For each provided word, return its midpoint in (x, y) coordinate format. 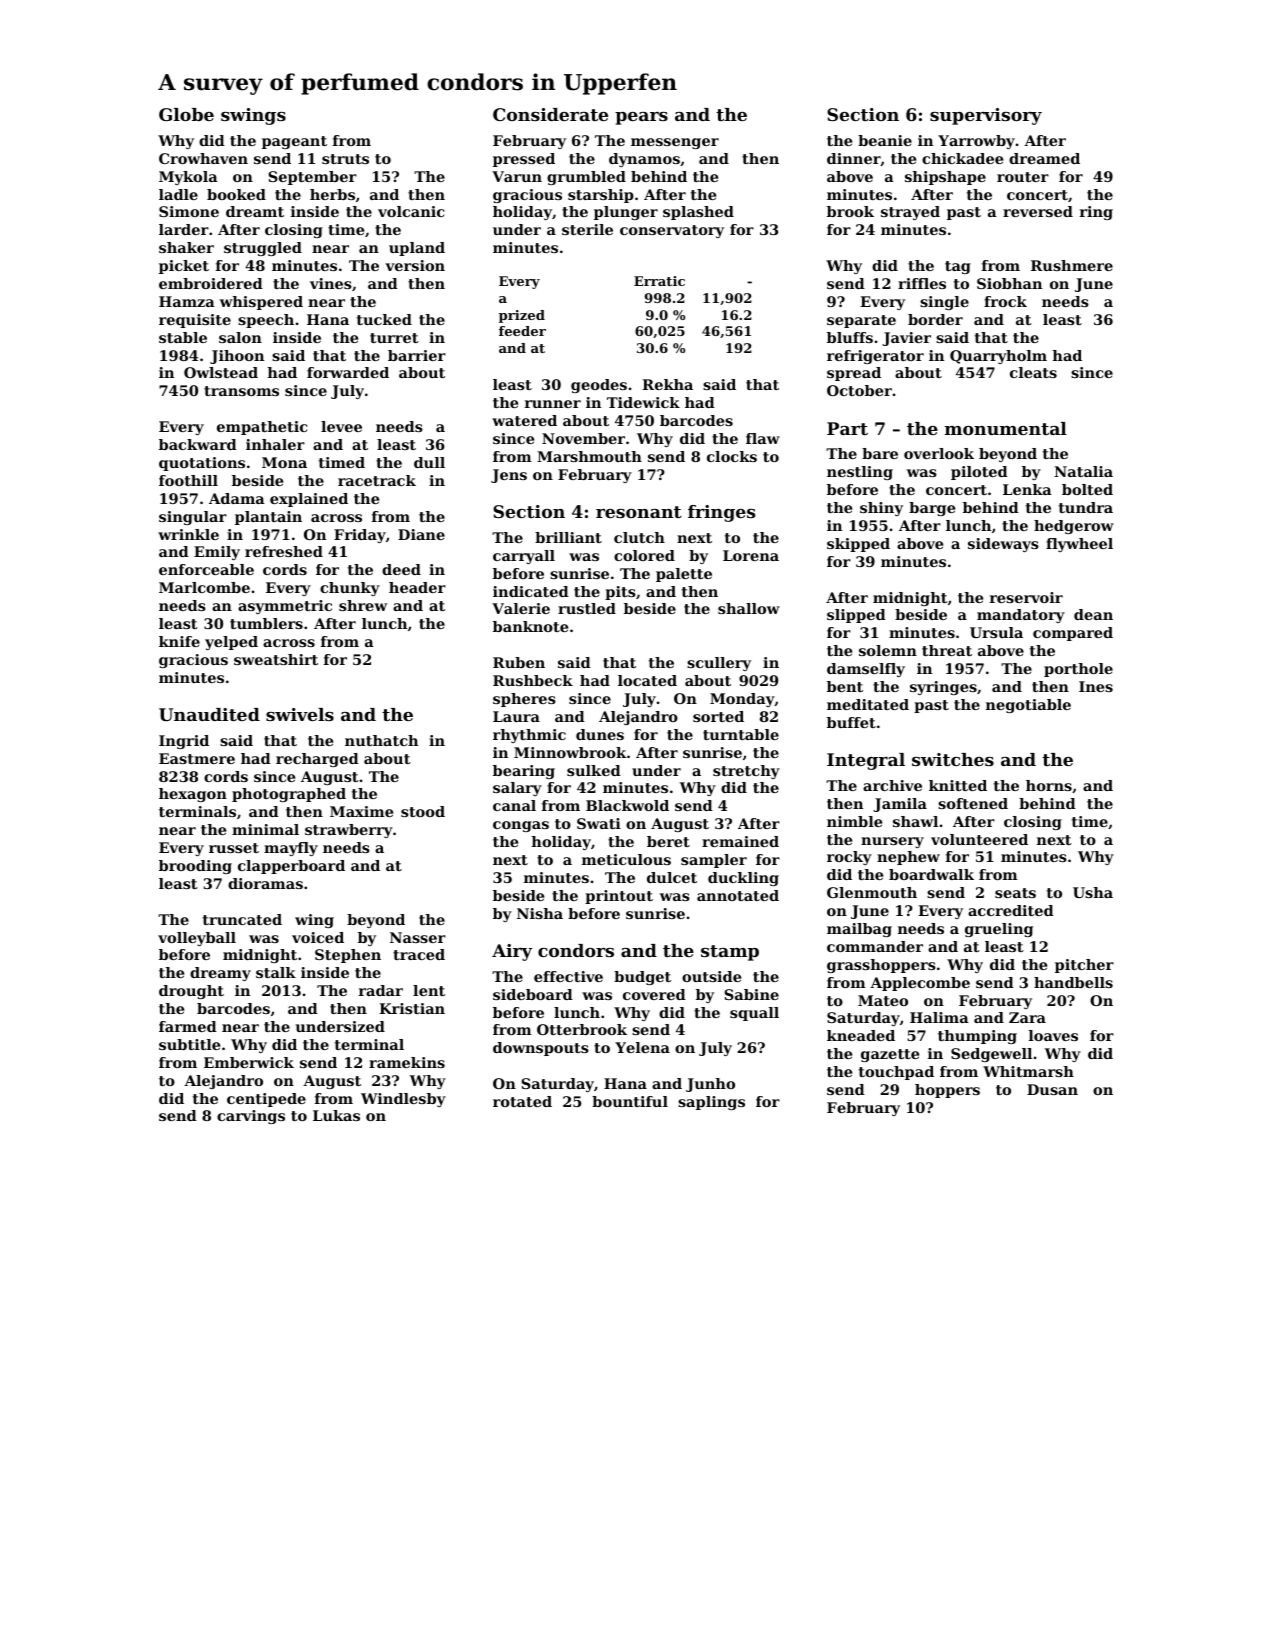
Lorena (751, 555)
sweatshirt (276, 659)
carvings (251, 1117)
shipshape (945, 178)
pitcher (1084, 966)
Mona (284, 462)
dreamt (255, 211)
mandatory (1021, 616)
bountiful (630, 1101)
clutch (639, 537)
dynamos (644, 160)
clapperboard (291, 867)
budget (642, 978)
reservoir (1026, 597)
